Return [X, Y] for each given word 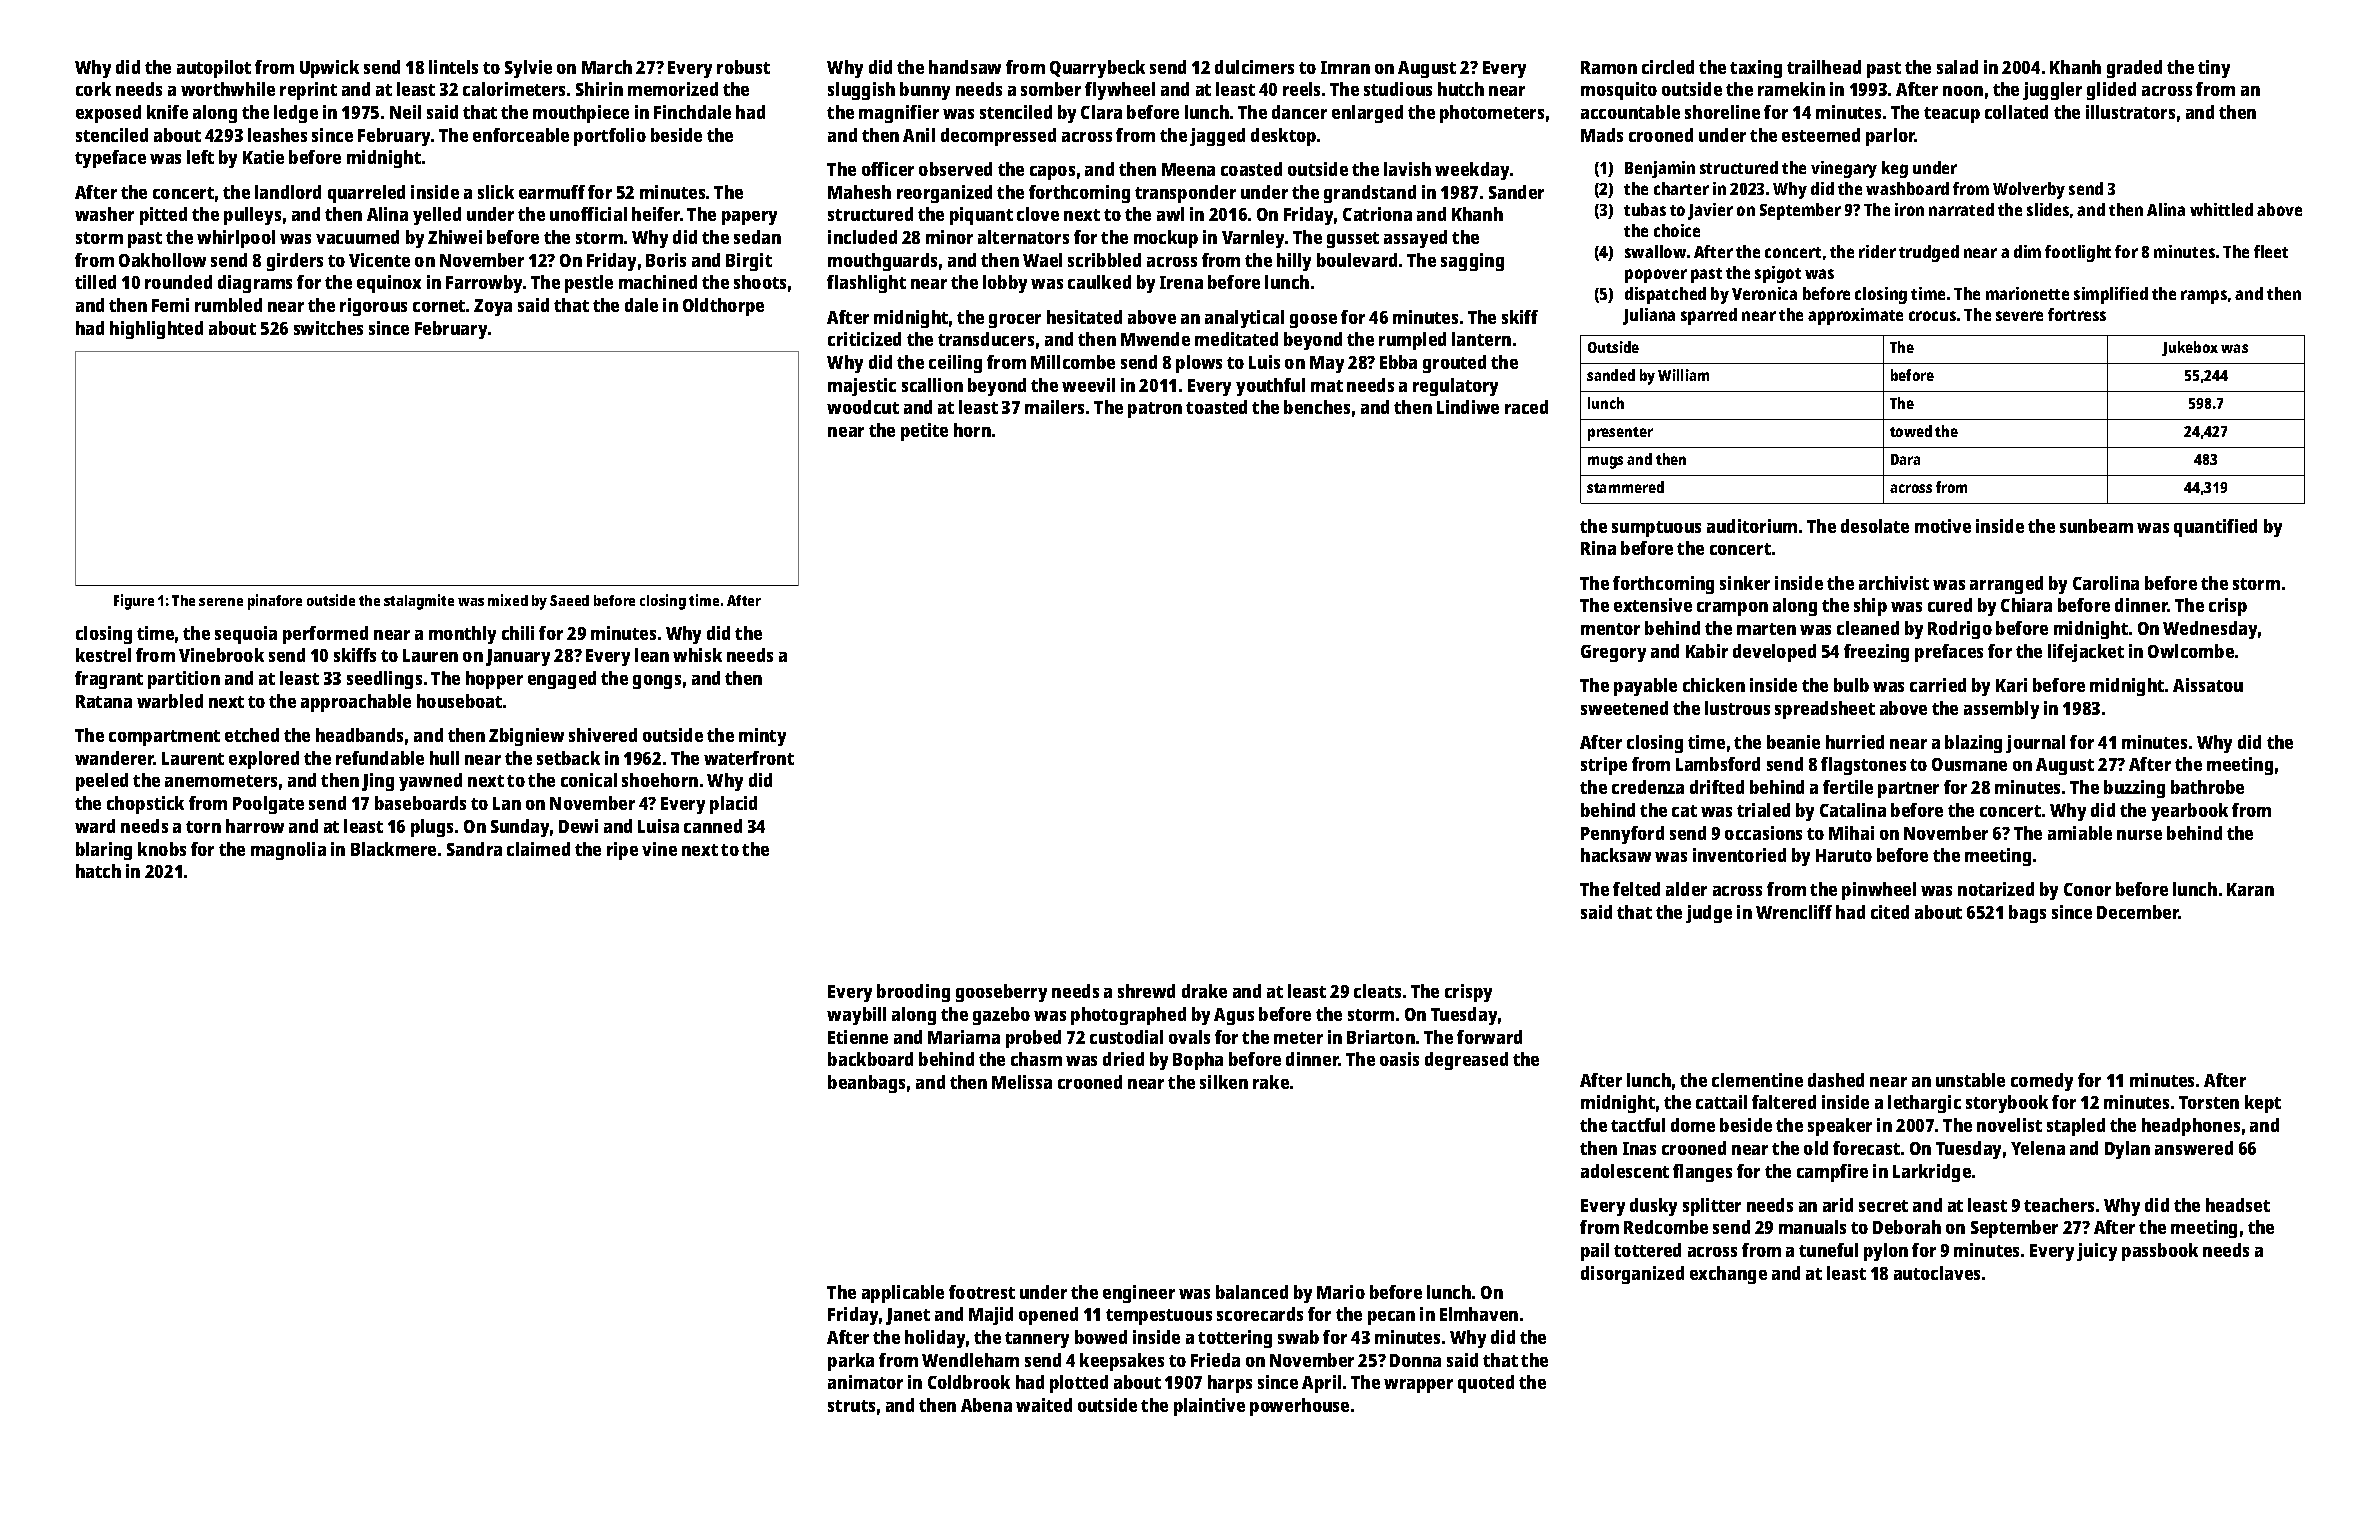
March [607, 67]
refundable [380, 758]
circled [1668, 67]
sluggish [861, 91]
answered [2194, 1148]
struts [851, 1406]
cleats [1377, 991]
